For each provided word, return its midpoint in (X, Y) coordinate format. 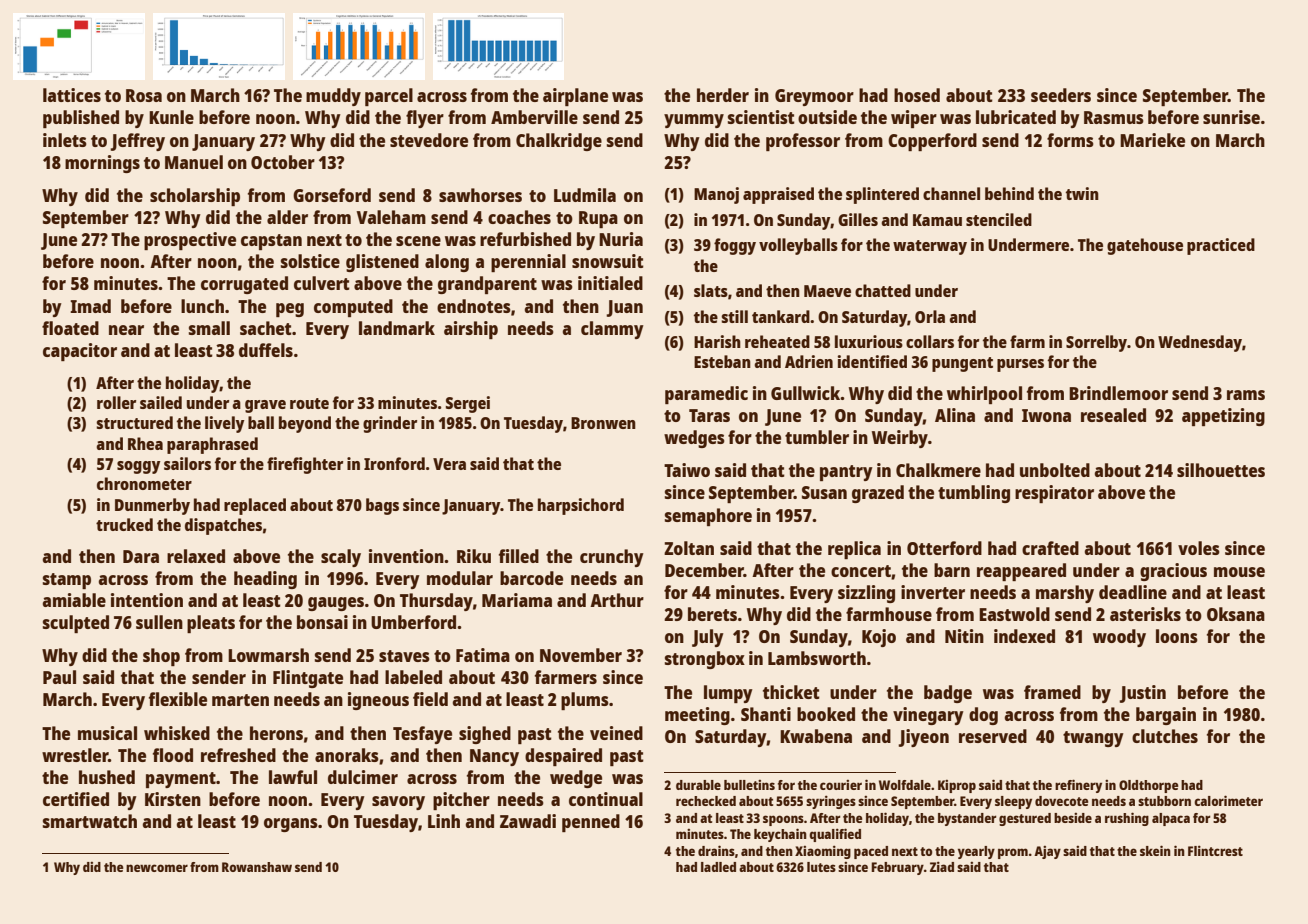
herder (723, 95)
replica (854, 550)
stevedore (429, 140)
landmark (397, 328)
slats (711, 290)
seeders (1061, 95)
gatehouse (1145, 246)
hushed (107, 777)
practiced (1221, 246)
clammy (612, 330)
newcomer (157, 868)
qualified (835, 835)
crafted (1050, 548)
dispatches (223, 526)
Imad (90, 306)
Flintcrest (1215, 850)
